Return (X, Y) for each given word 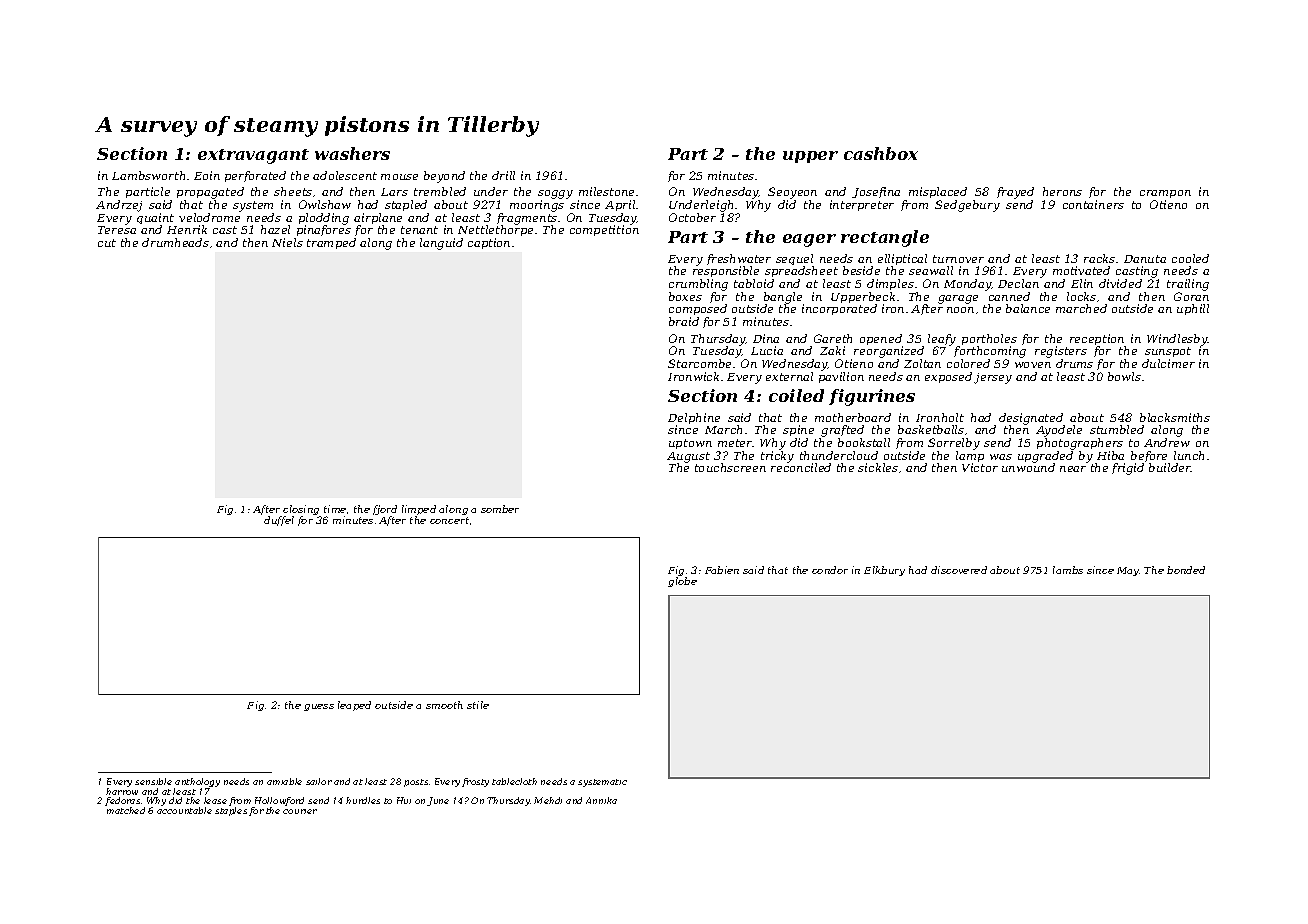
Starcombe (699, 363)
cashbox (881, 153)
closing (301, 510)
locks (1081, 296)
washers (352, 153)
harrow (122, 791)
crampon (1165, 194)
